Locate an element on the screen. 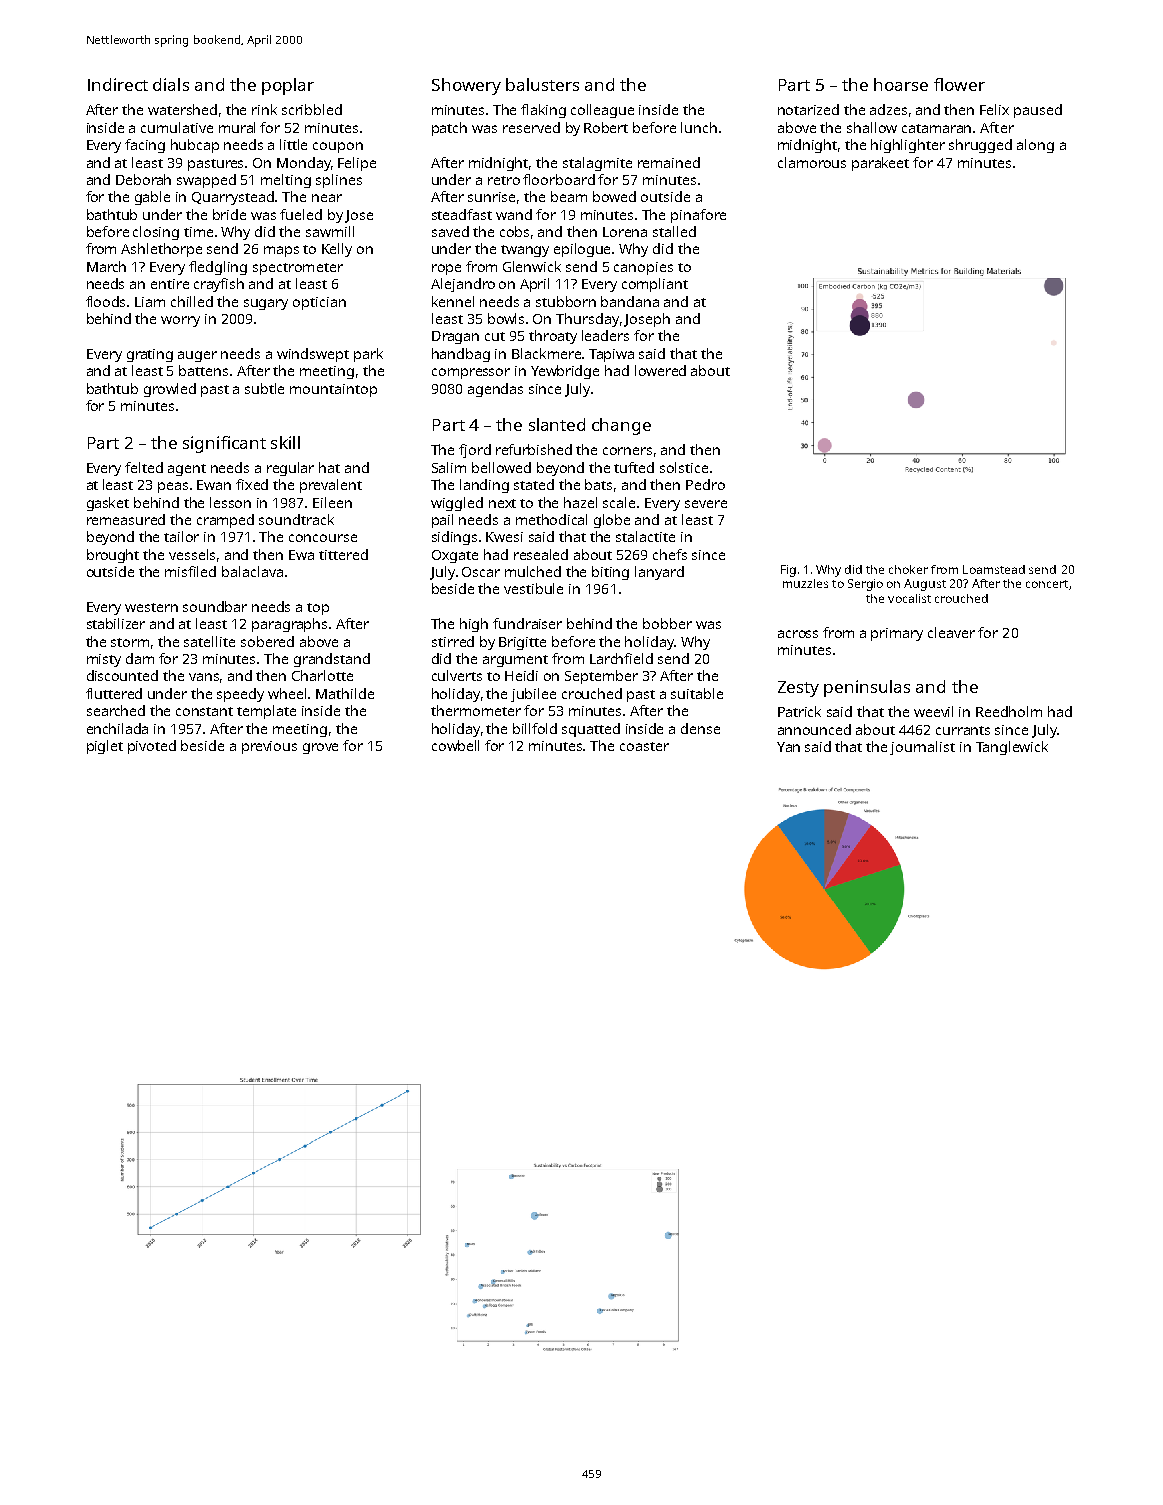 The height and width of the screenshot is (1505, 1163). flower is located at coordinates (959, 84).
